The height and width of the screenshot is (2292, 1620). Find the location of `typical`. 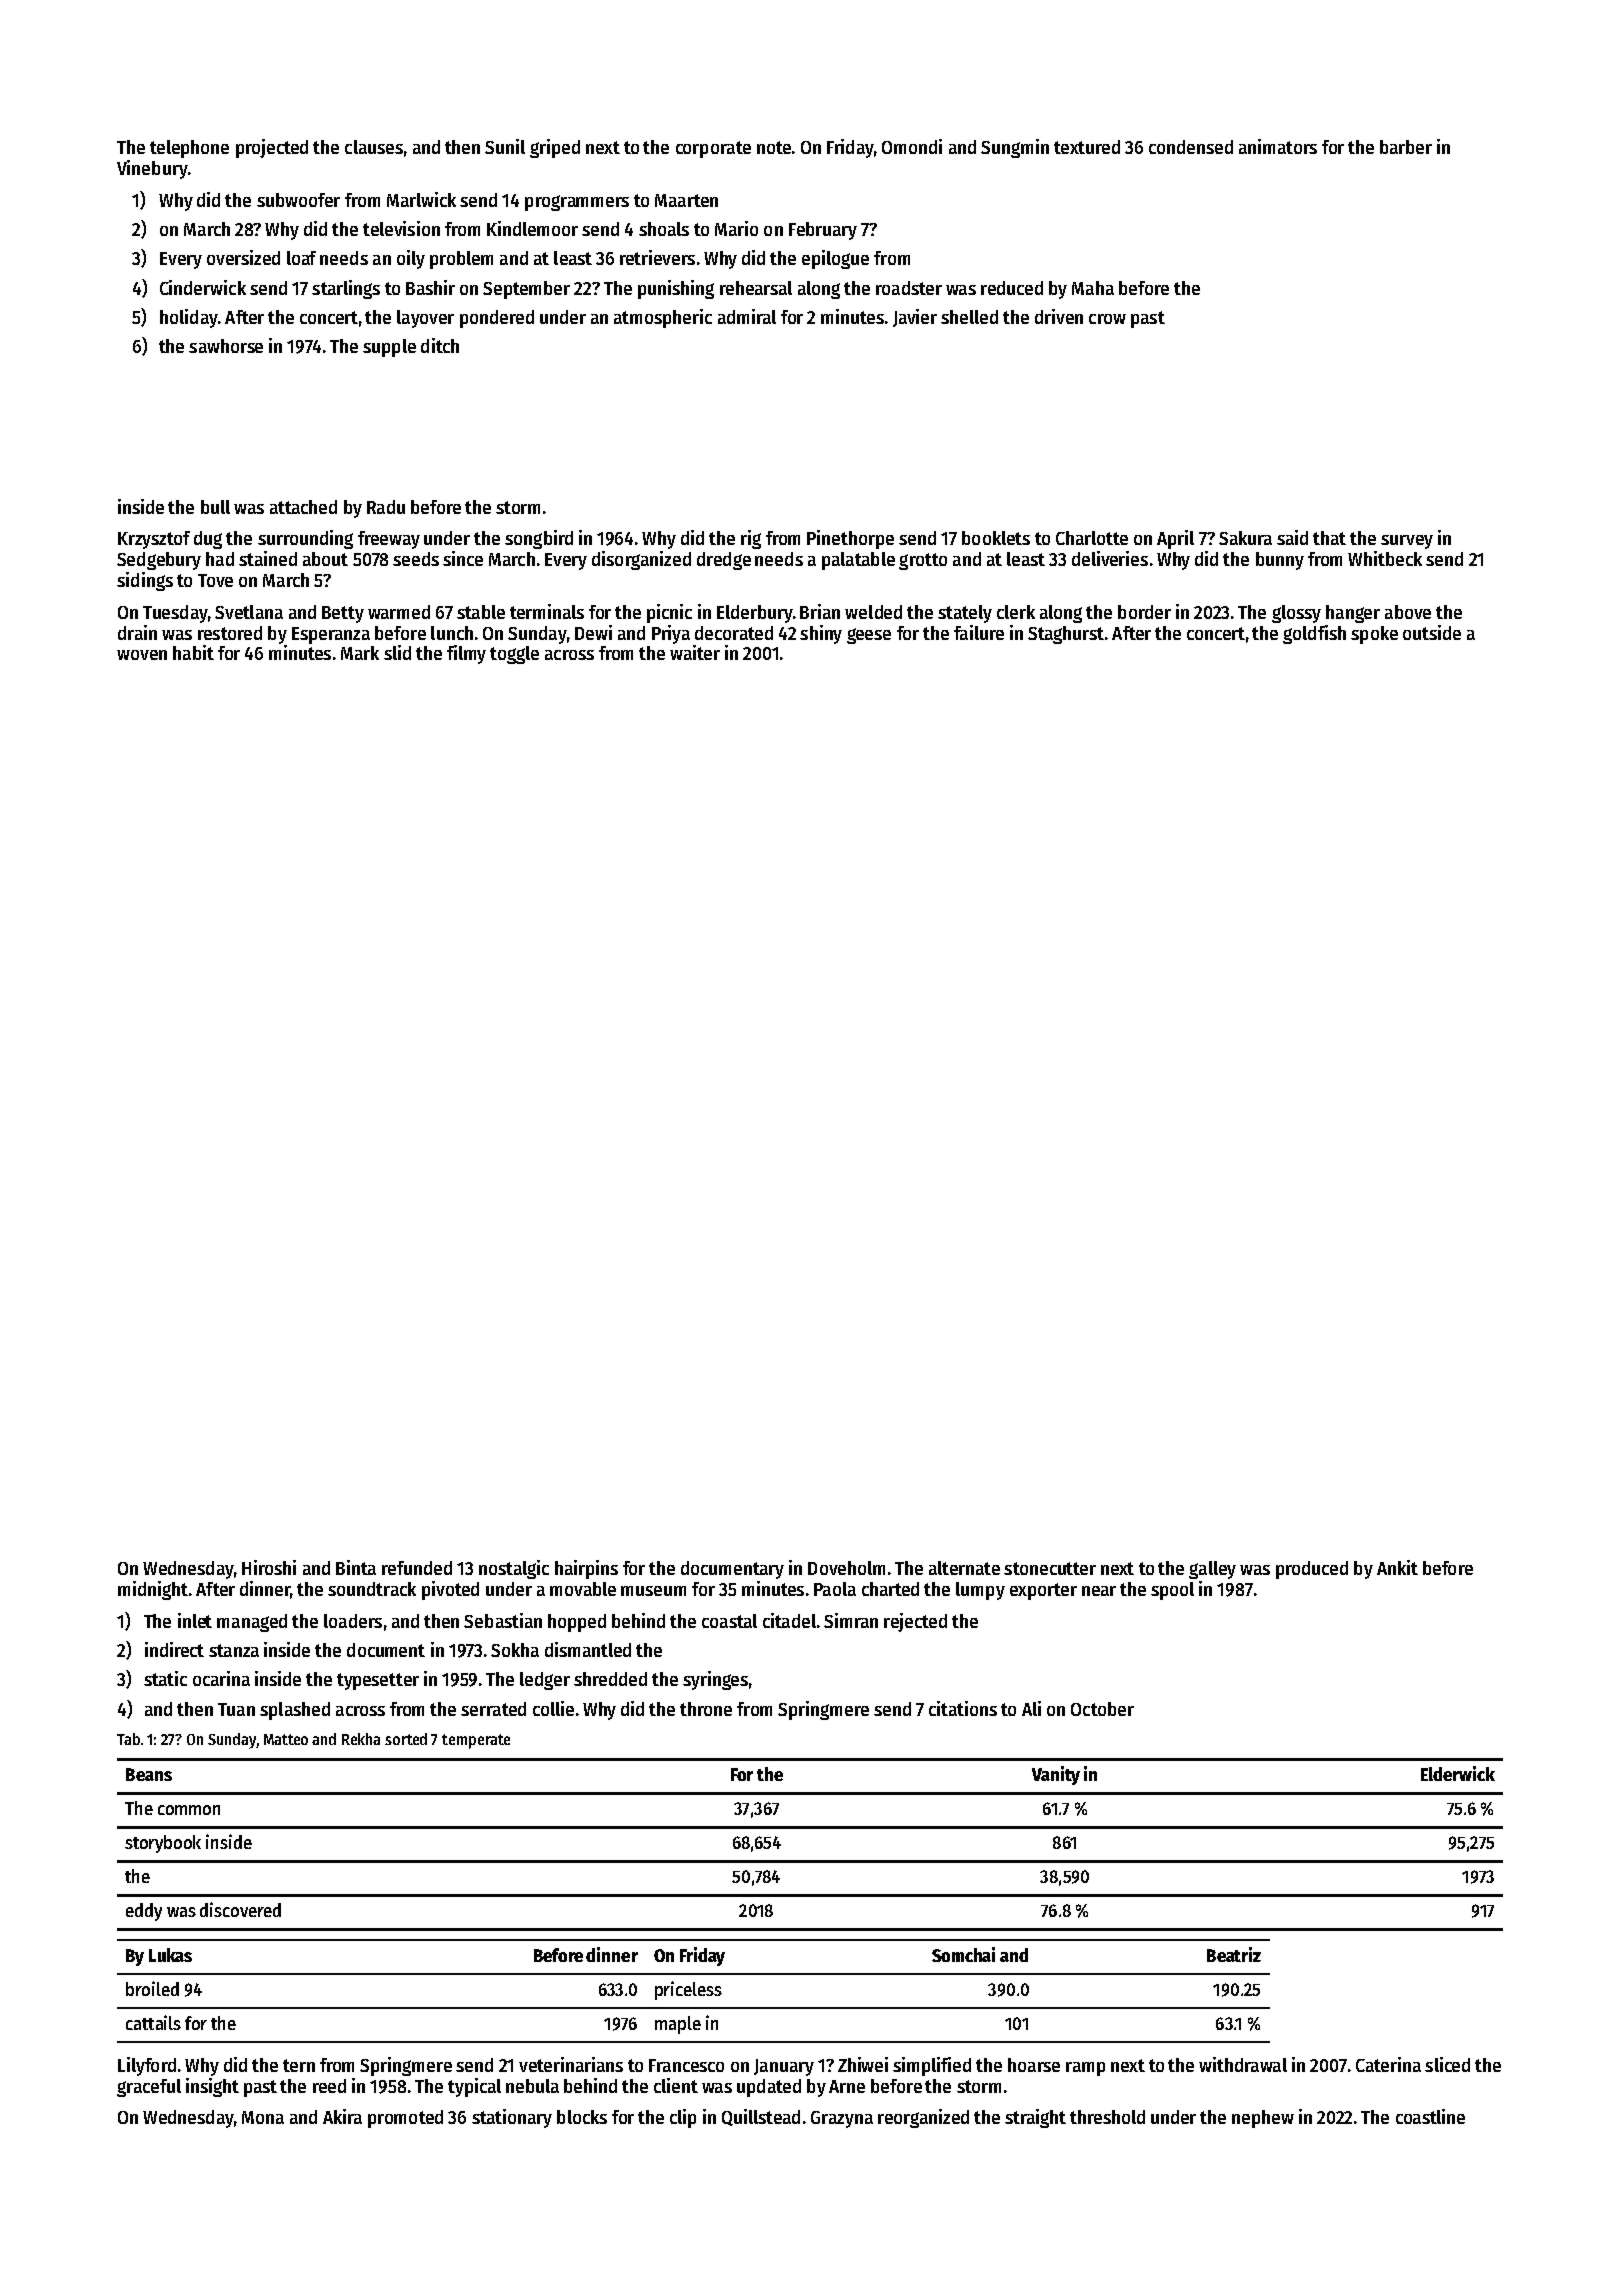

typical is located at coordinates (474, 2087).
